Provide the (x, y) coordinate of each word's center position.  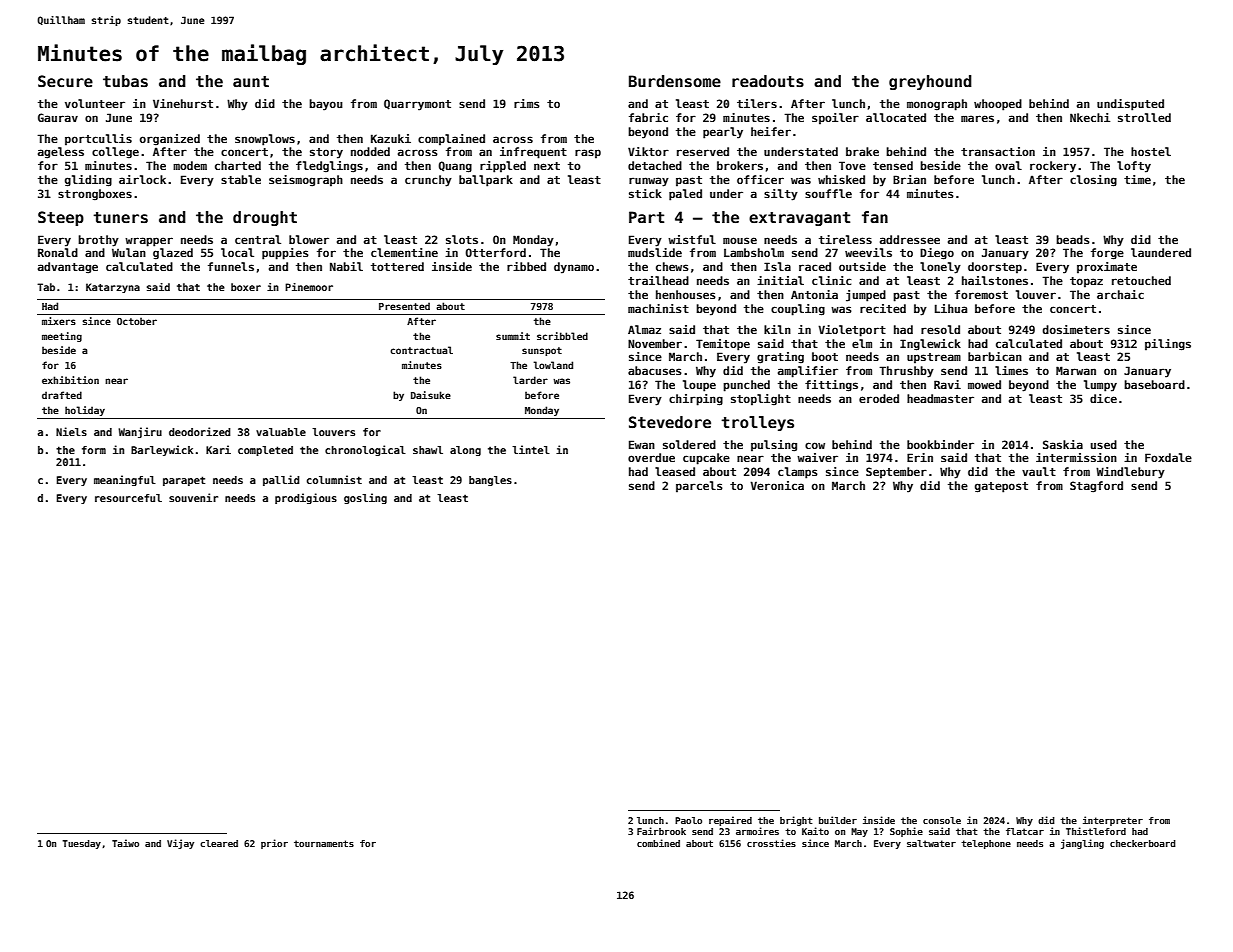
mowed (984, 384)
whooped (998, 105)
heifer (771, 131)
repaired (730, 821)
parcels (699, 487)
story (326, 153)
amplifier (808, 372)
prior (274, 844)
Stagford (1096, 487)
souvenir (193, 497)
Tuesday (82, 844)
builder (838, 820)
